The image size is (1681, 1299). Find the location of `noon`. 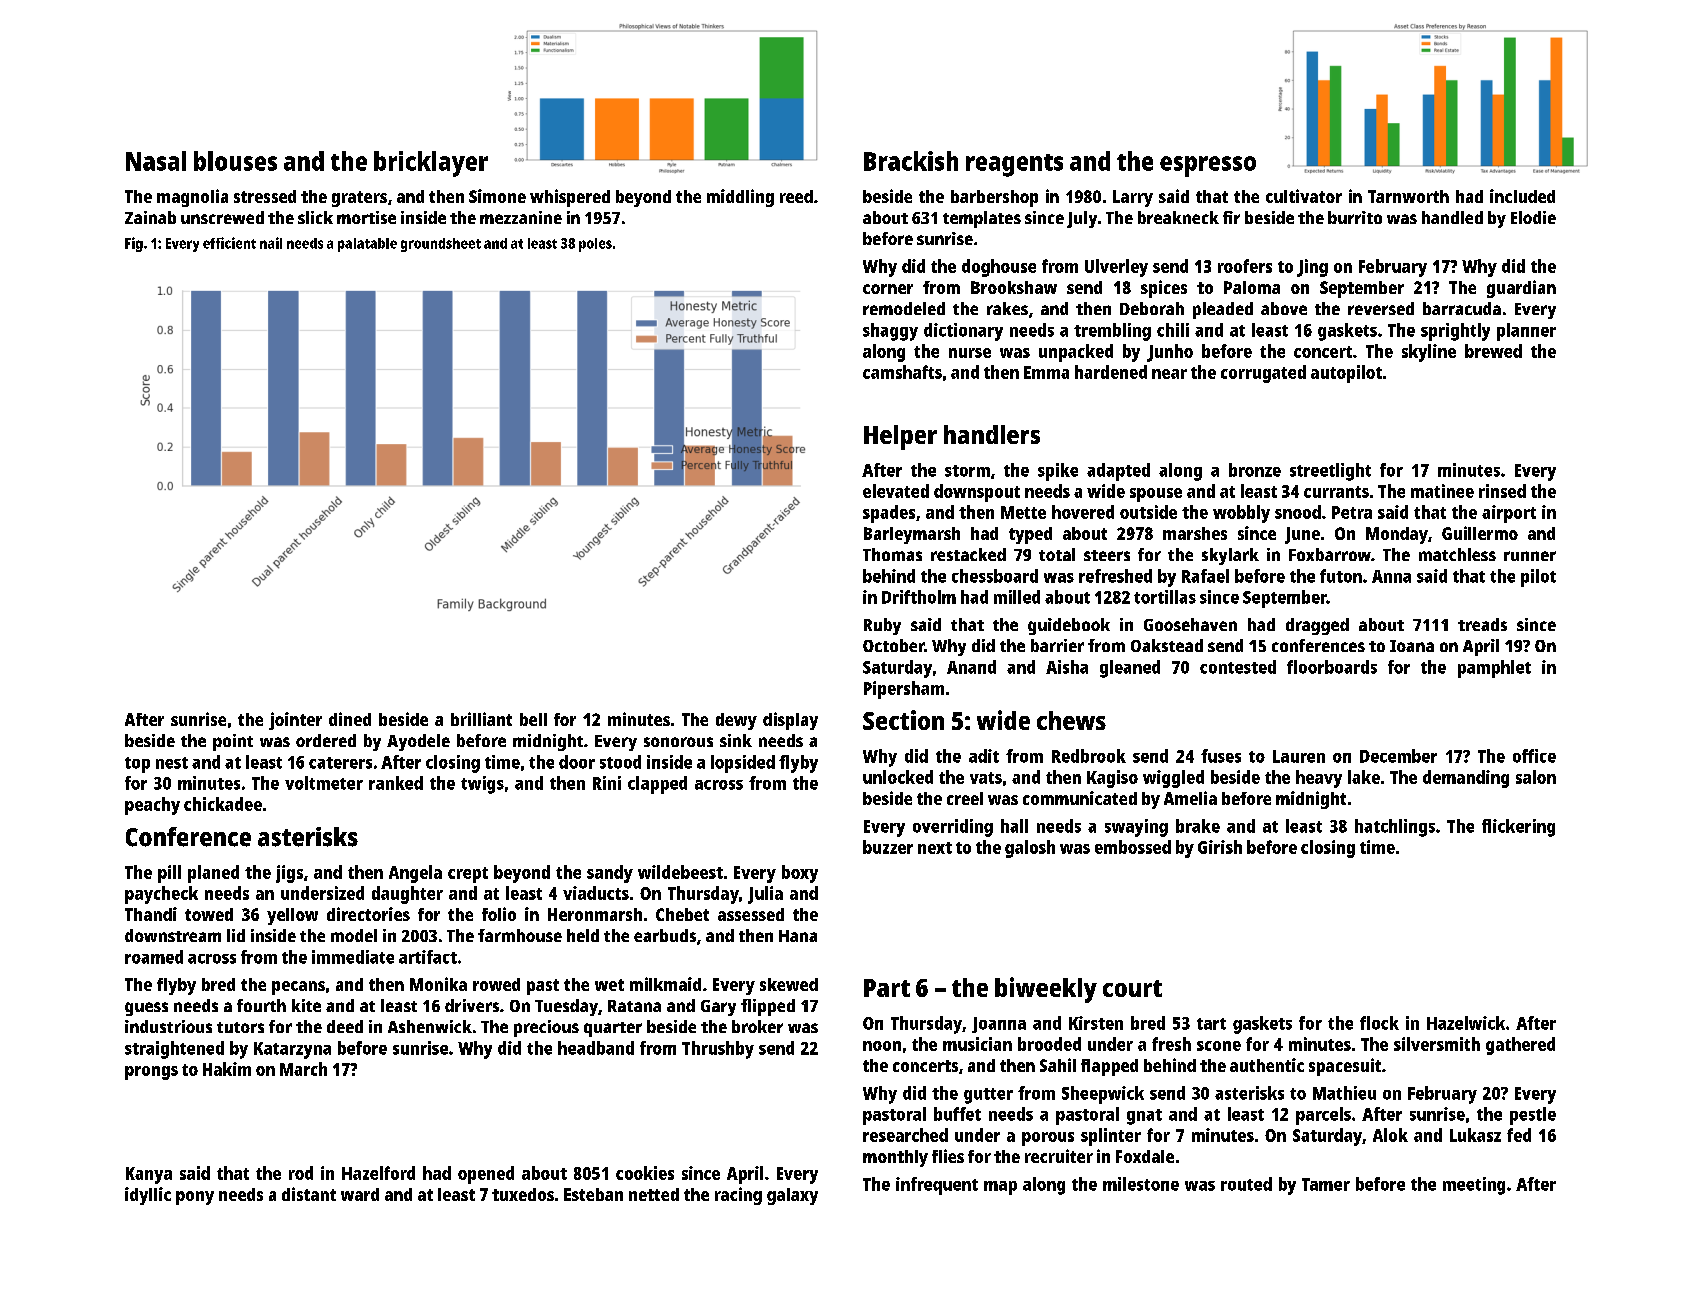

noon is located at coordinates (882, 1046).
